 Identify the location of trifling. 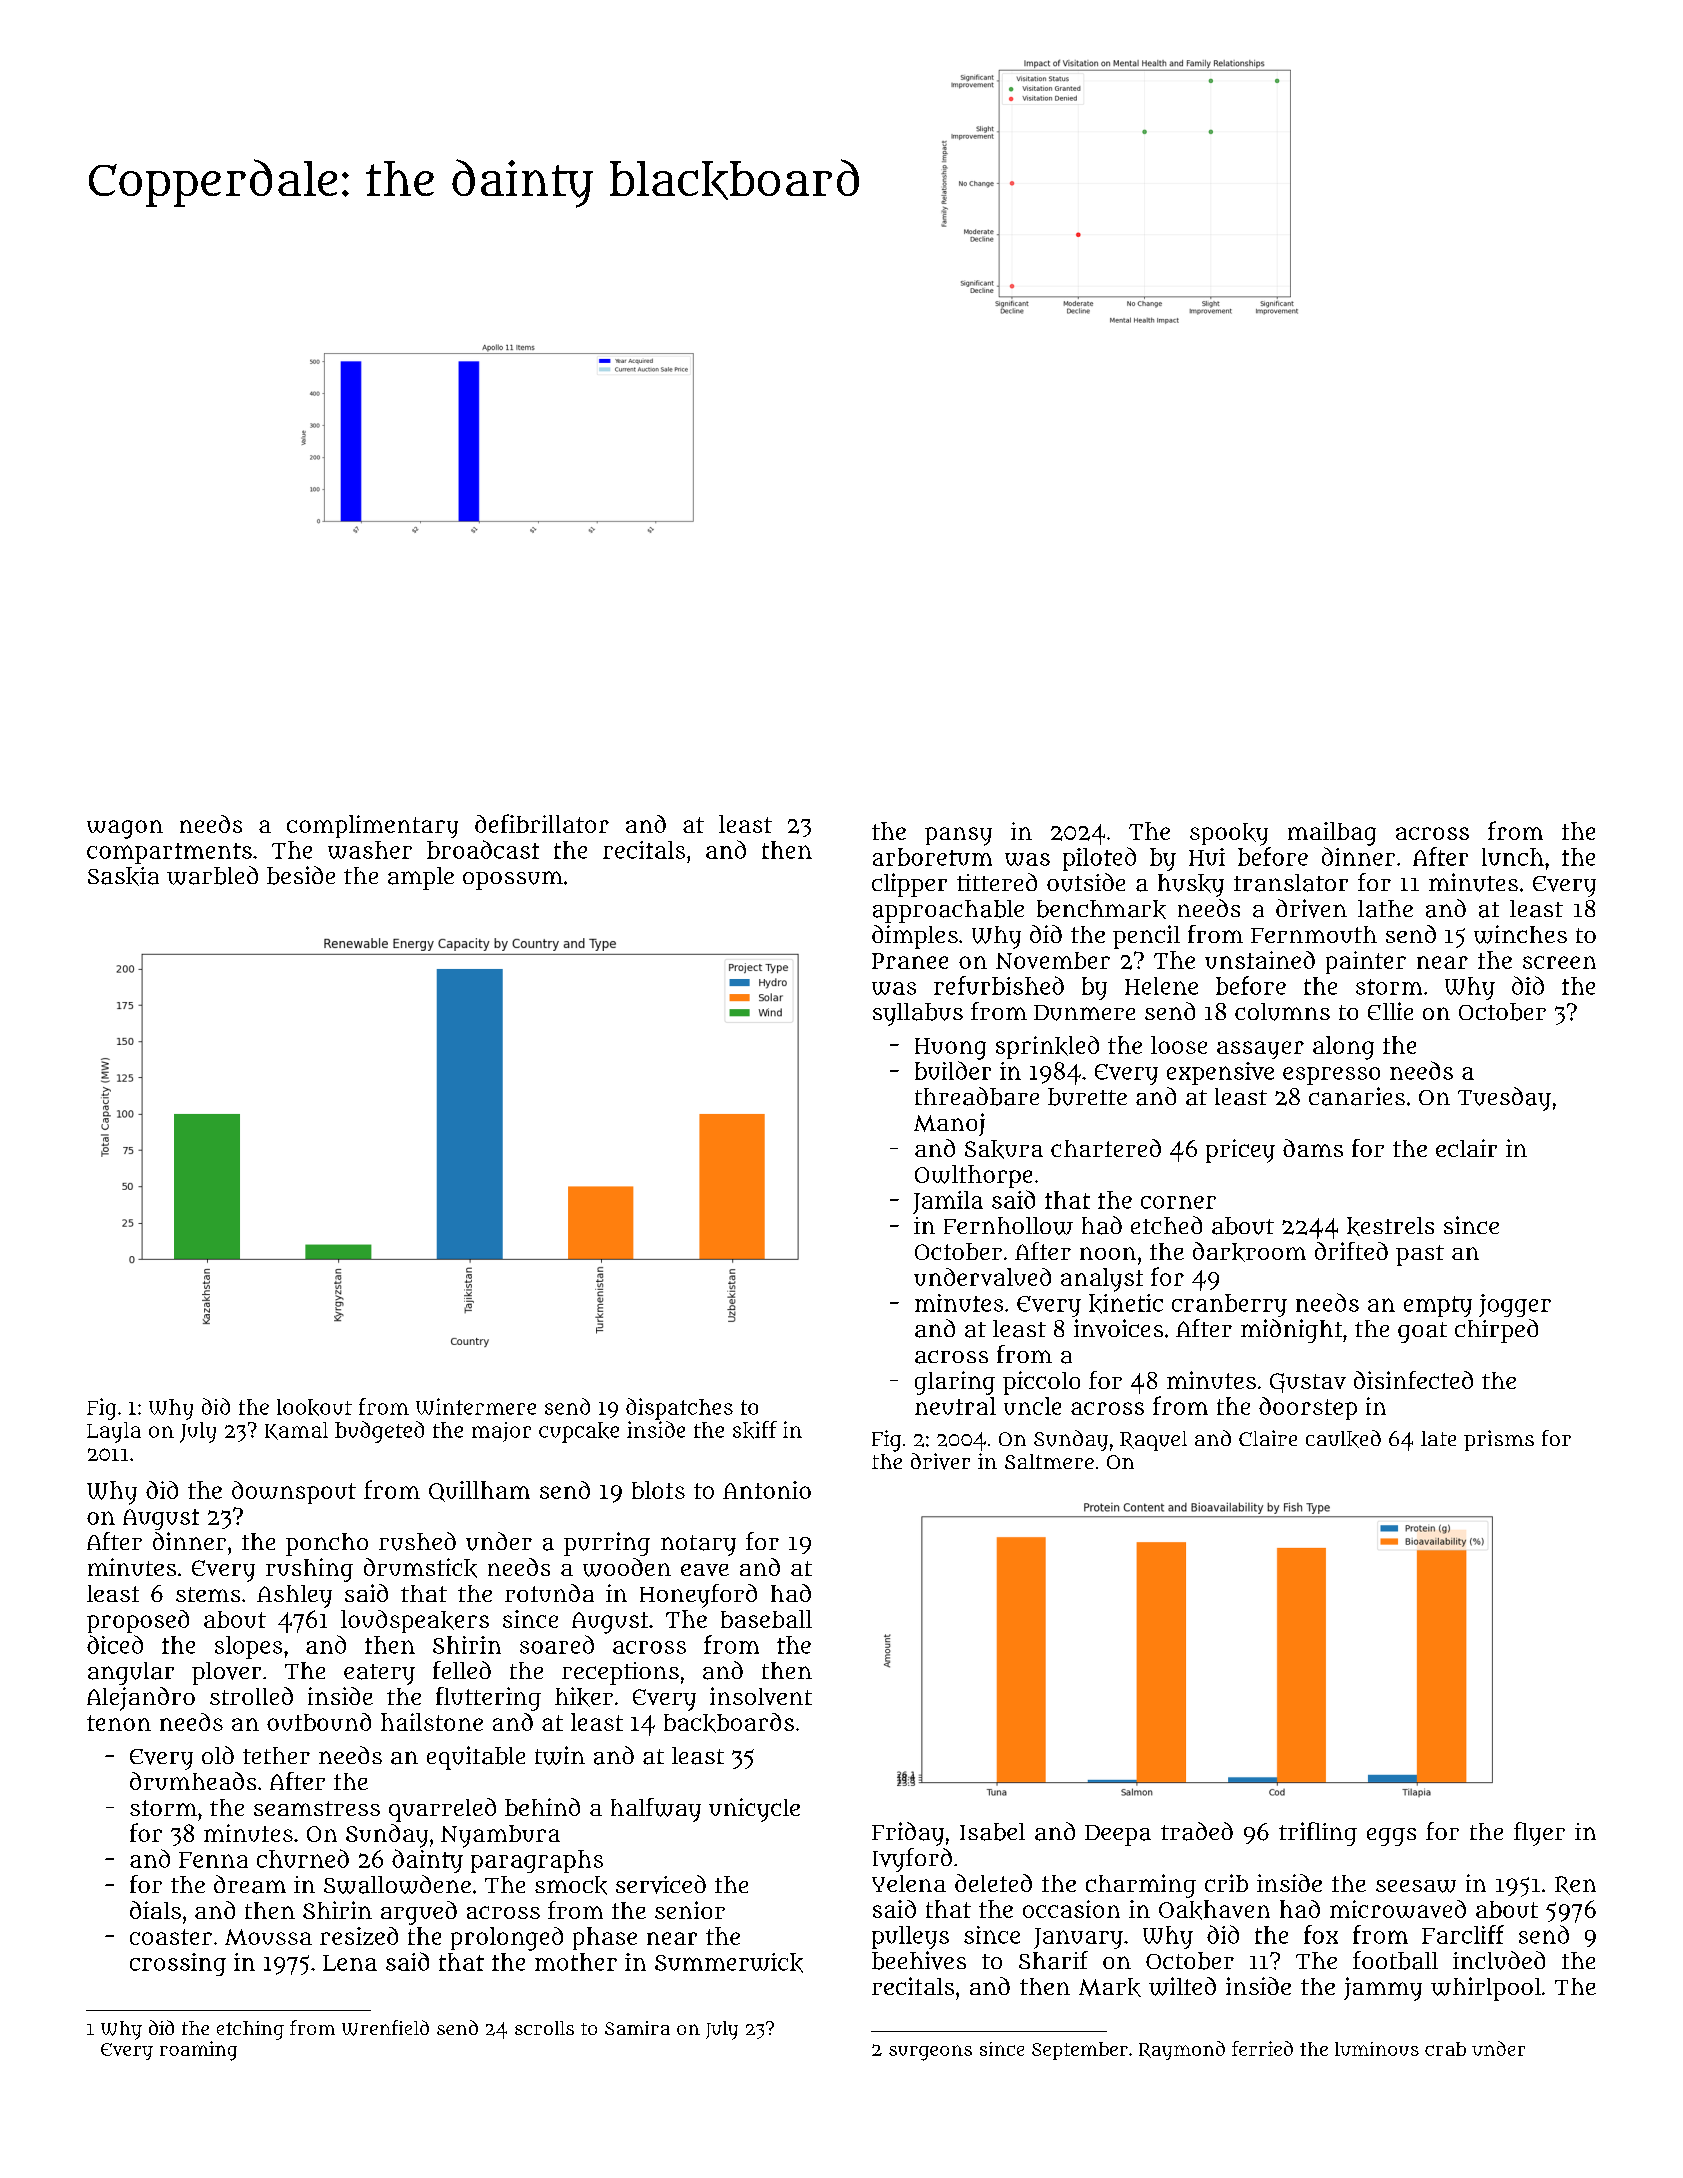
(1318, 1834).
